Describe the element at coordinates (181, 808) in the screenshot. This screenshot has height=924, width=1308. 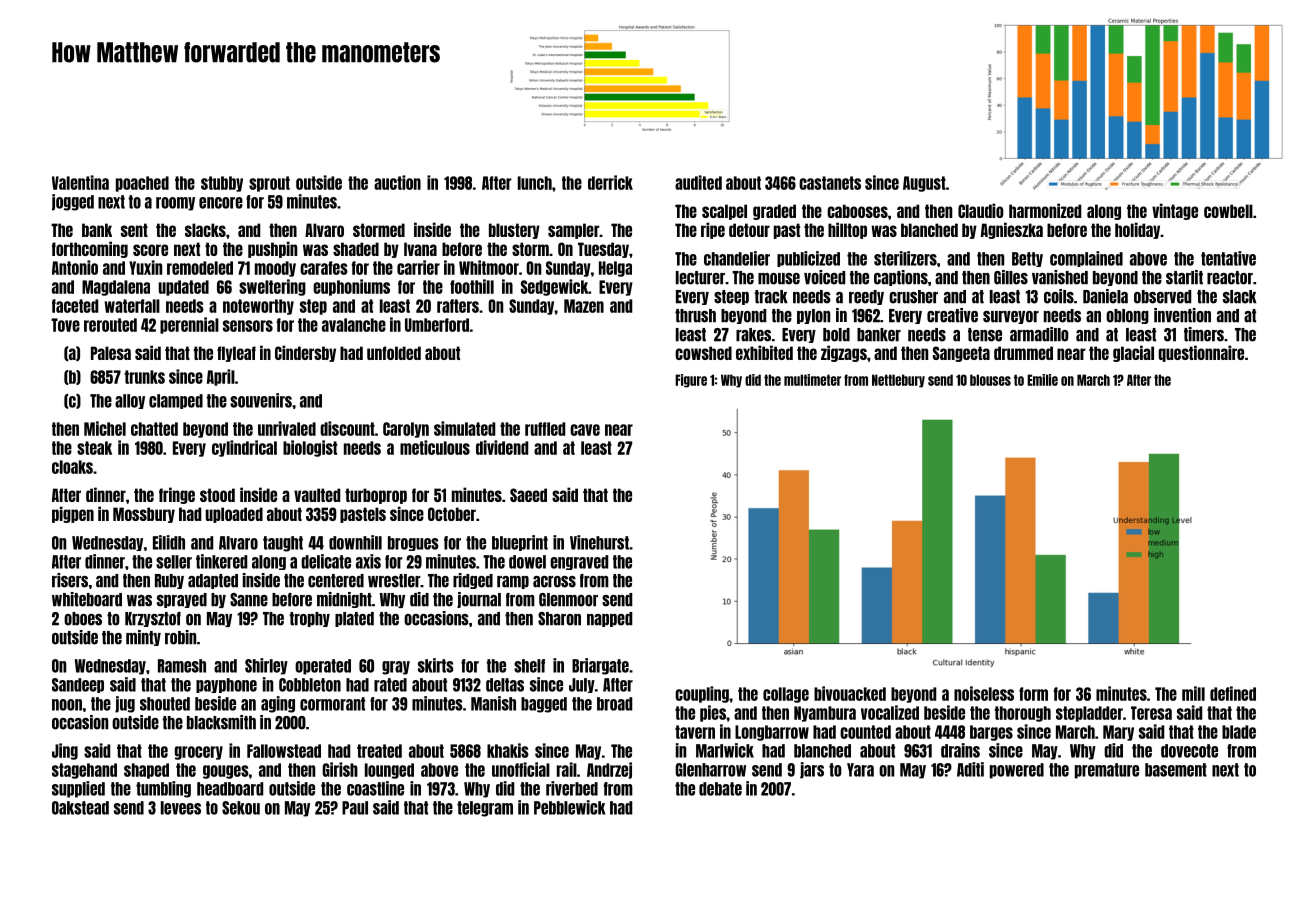
I see `levees` at that location.
